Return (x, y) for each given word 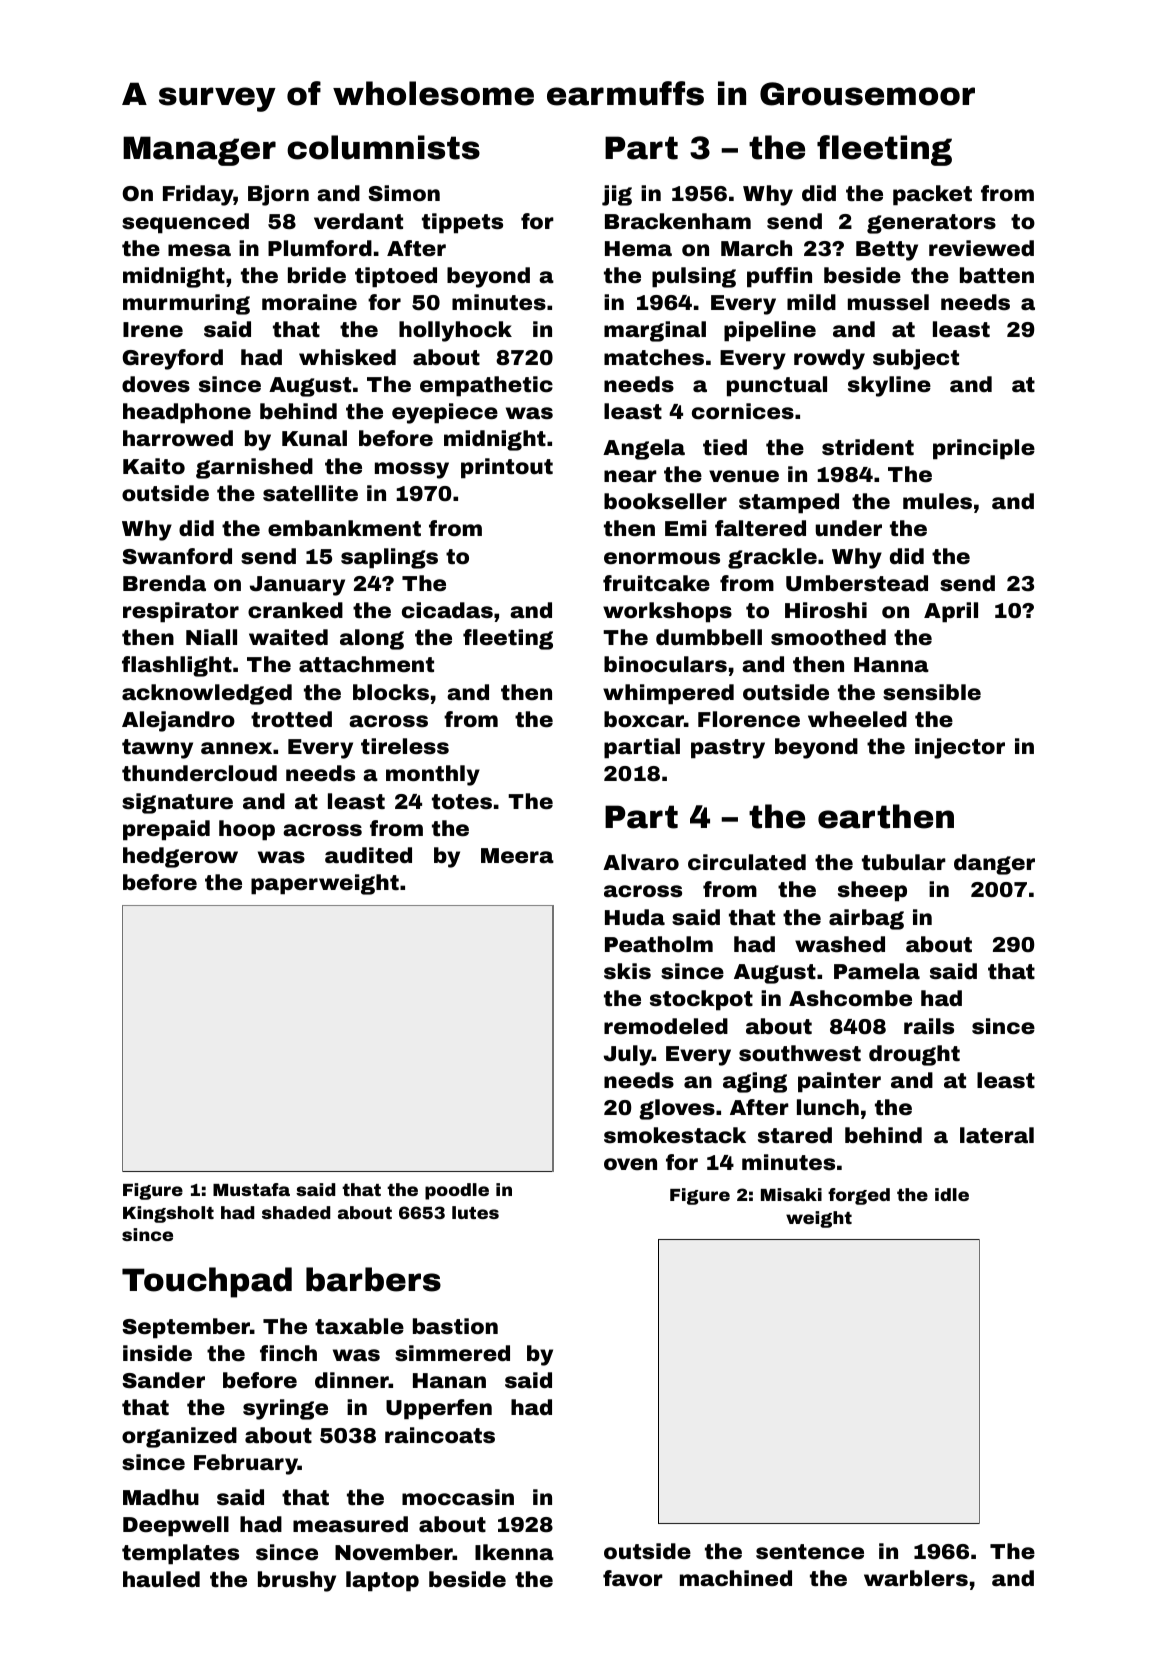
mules (937, 501)
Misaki (791, 1194)
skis (627, 971)
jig (617, 195)
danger (994, 864)
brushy (297, 1581)
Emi (686, 528)
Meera (517, 856)
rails (929, 1026)
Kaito (154, 466)
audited (368, 855)
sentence (810, 1552)
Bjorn (278, 195)
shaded (296, 1212)
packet (932, 195)
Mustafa (251, 1189)
